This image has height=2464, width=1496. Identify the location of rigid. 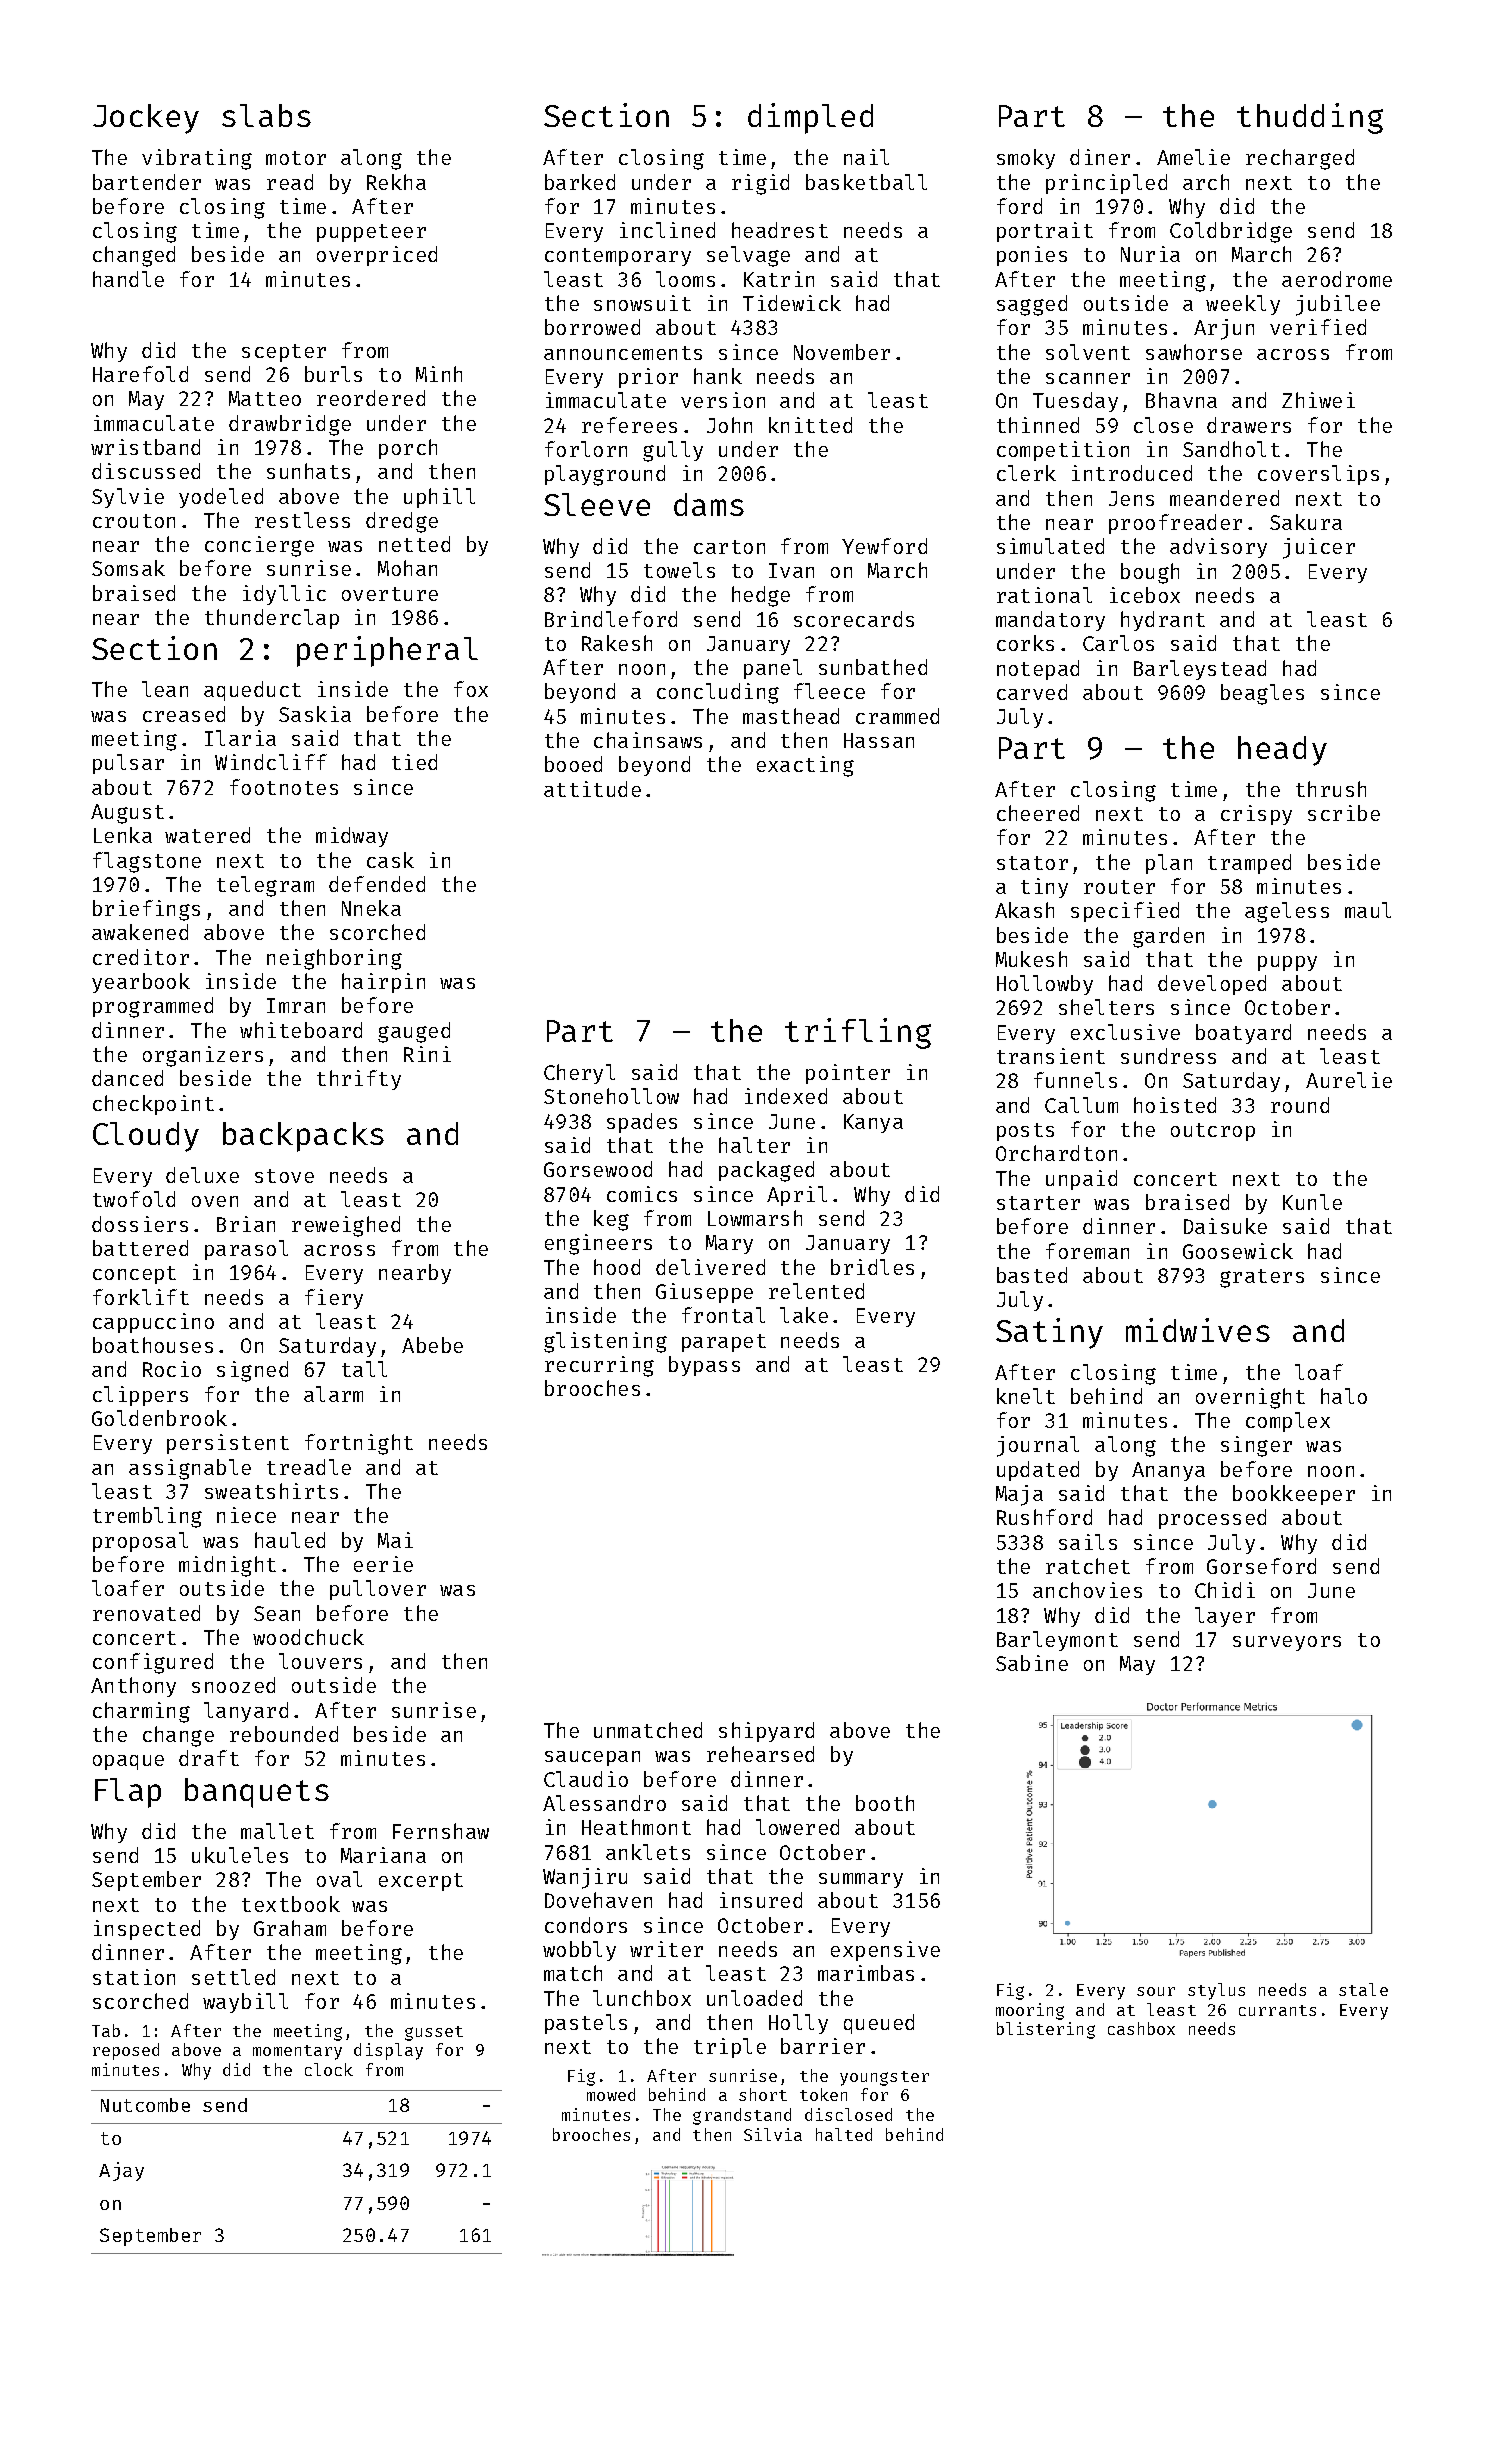
(760, 184).
